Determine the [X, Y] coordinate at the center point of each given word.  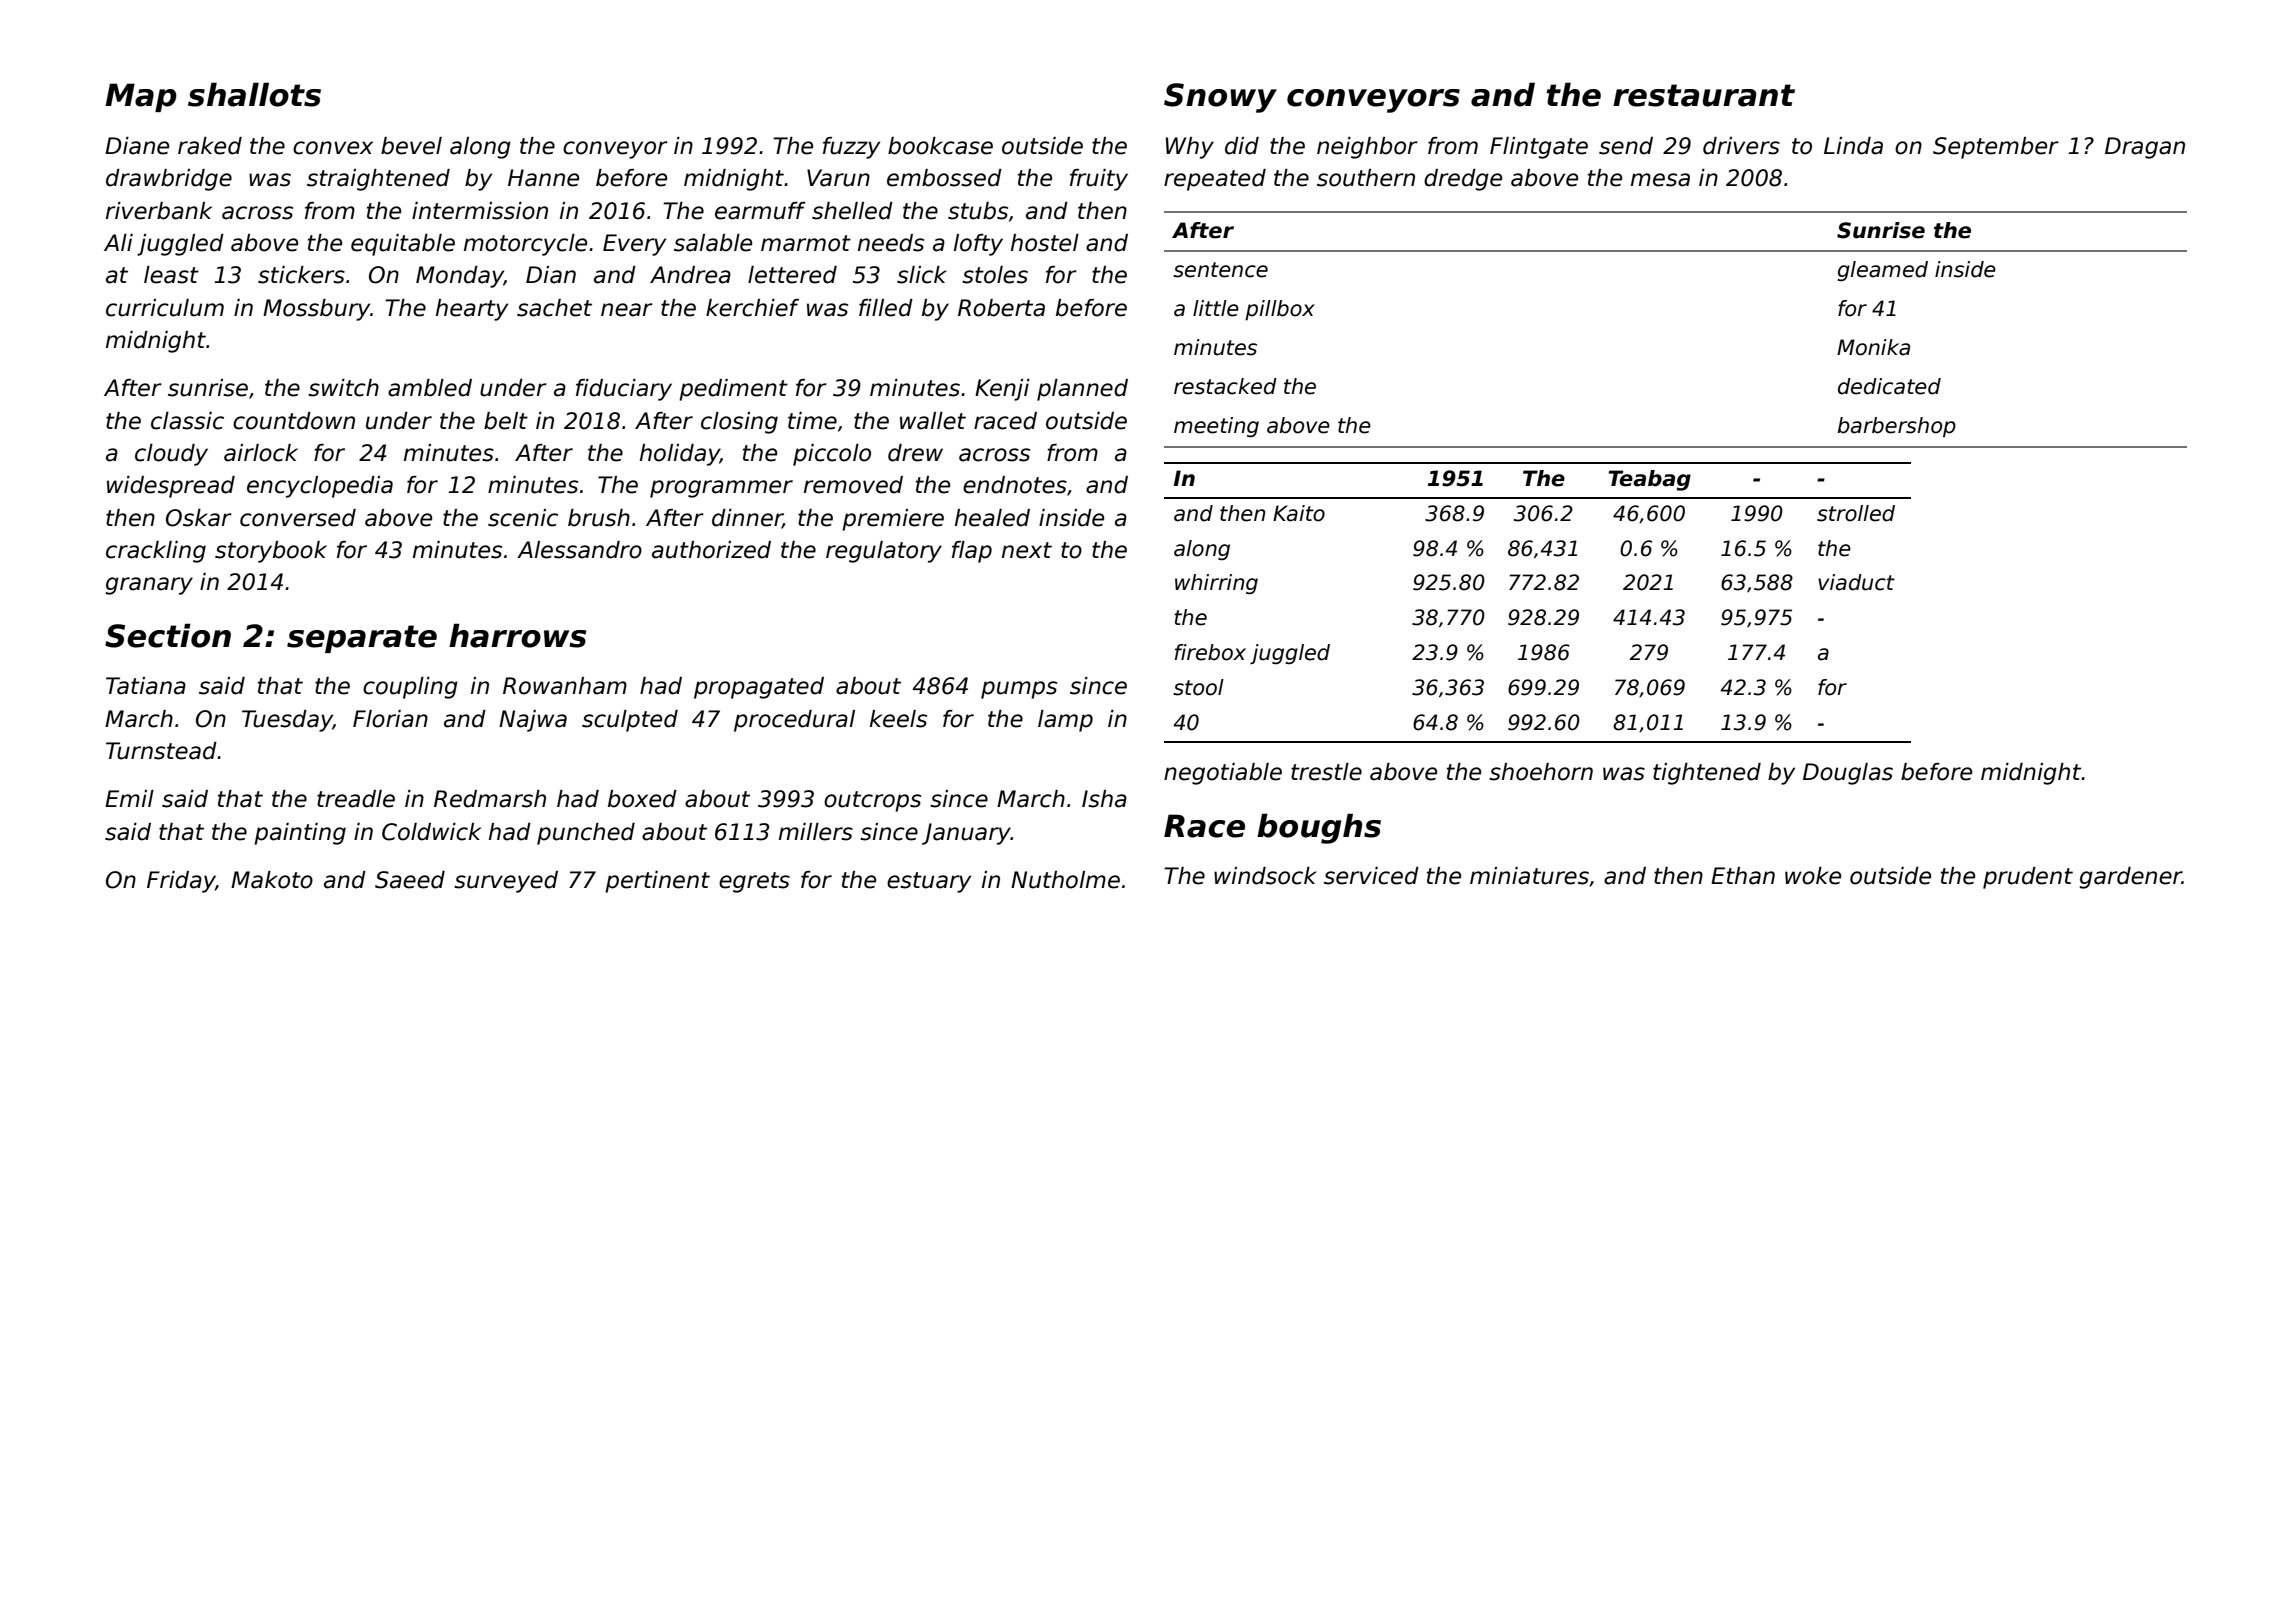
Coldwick [431, 832]
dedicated [1889, 386]
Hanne [543, 178]
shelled [852, 211]
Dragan [2145, 148]
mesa [1660, 180]
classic [187, 421]
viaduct [1856, 582]
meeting [1216, 427]
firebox [1210, 652]
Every [634, 245]
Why [1190, 148]
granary [149, 586]
